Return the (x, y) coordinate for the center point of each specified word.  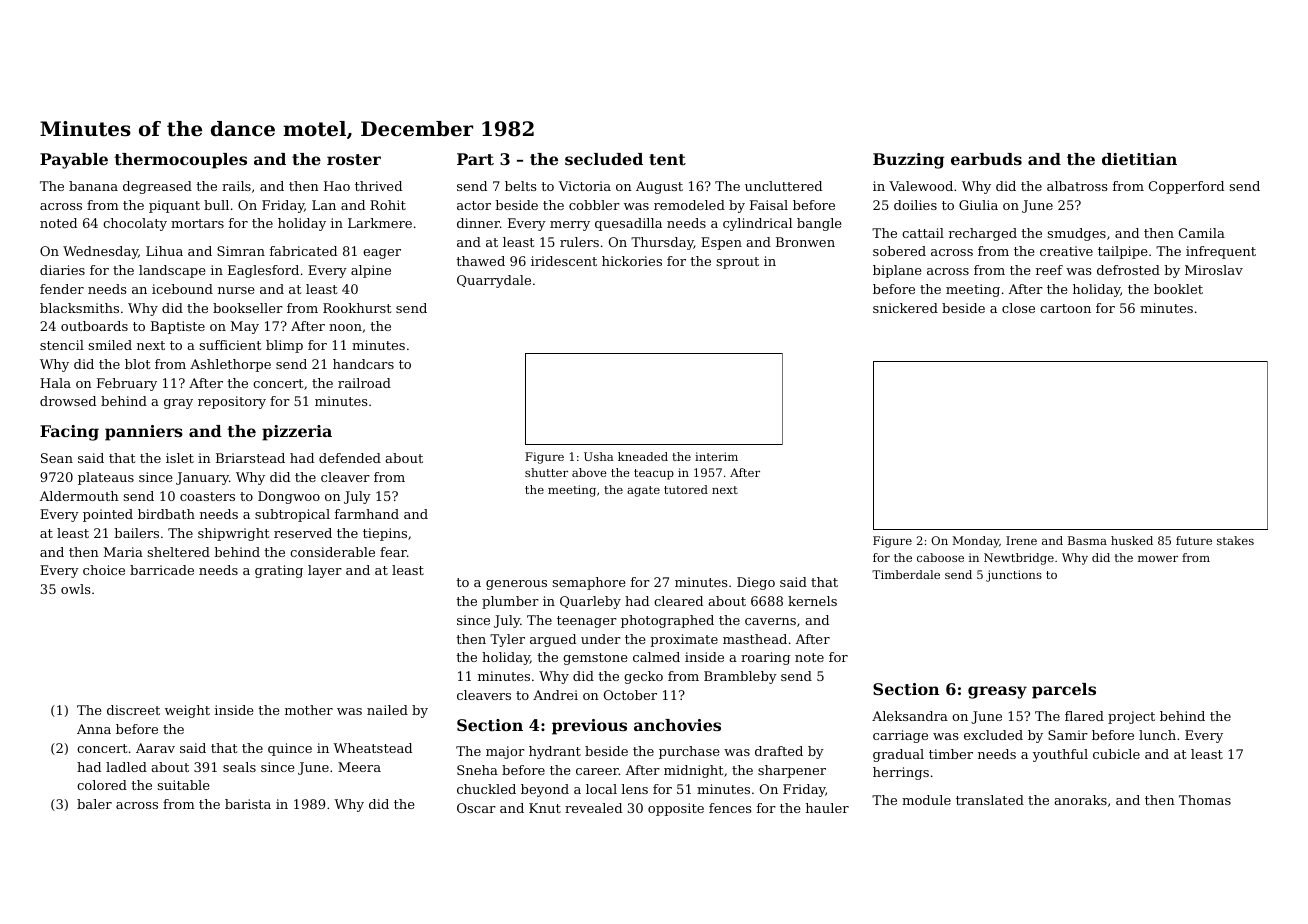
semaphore (589, 583)
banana (93, 186)
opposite (676, 809)
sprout (738, 263)
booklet (1178, 289)
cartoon (1065, 308)
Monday (976, 542)
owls (76, 589)
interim (716, 456)
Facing (69, 433)
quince (290, 749)
